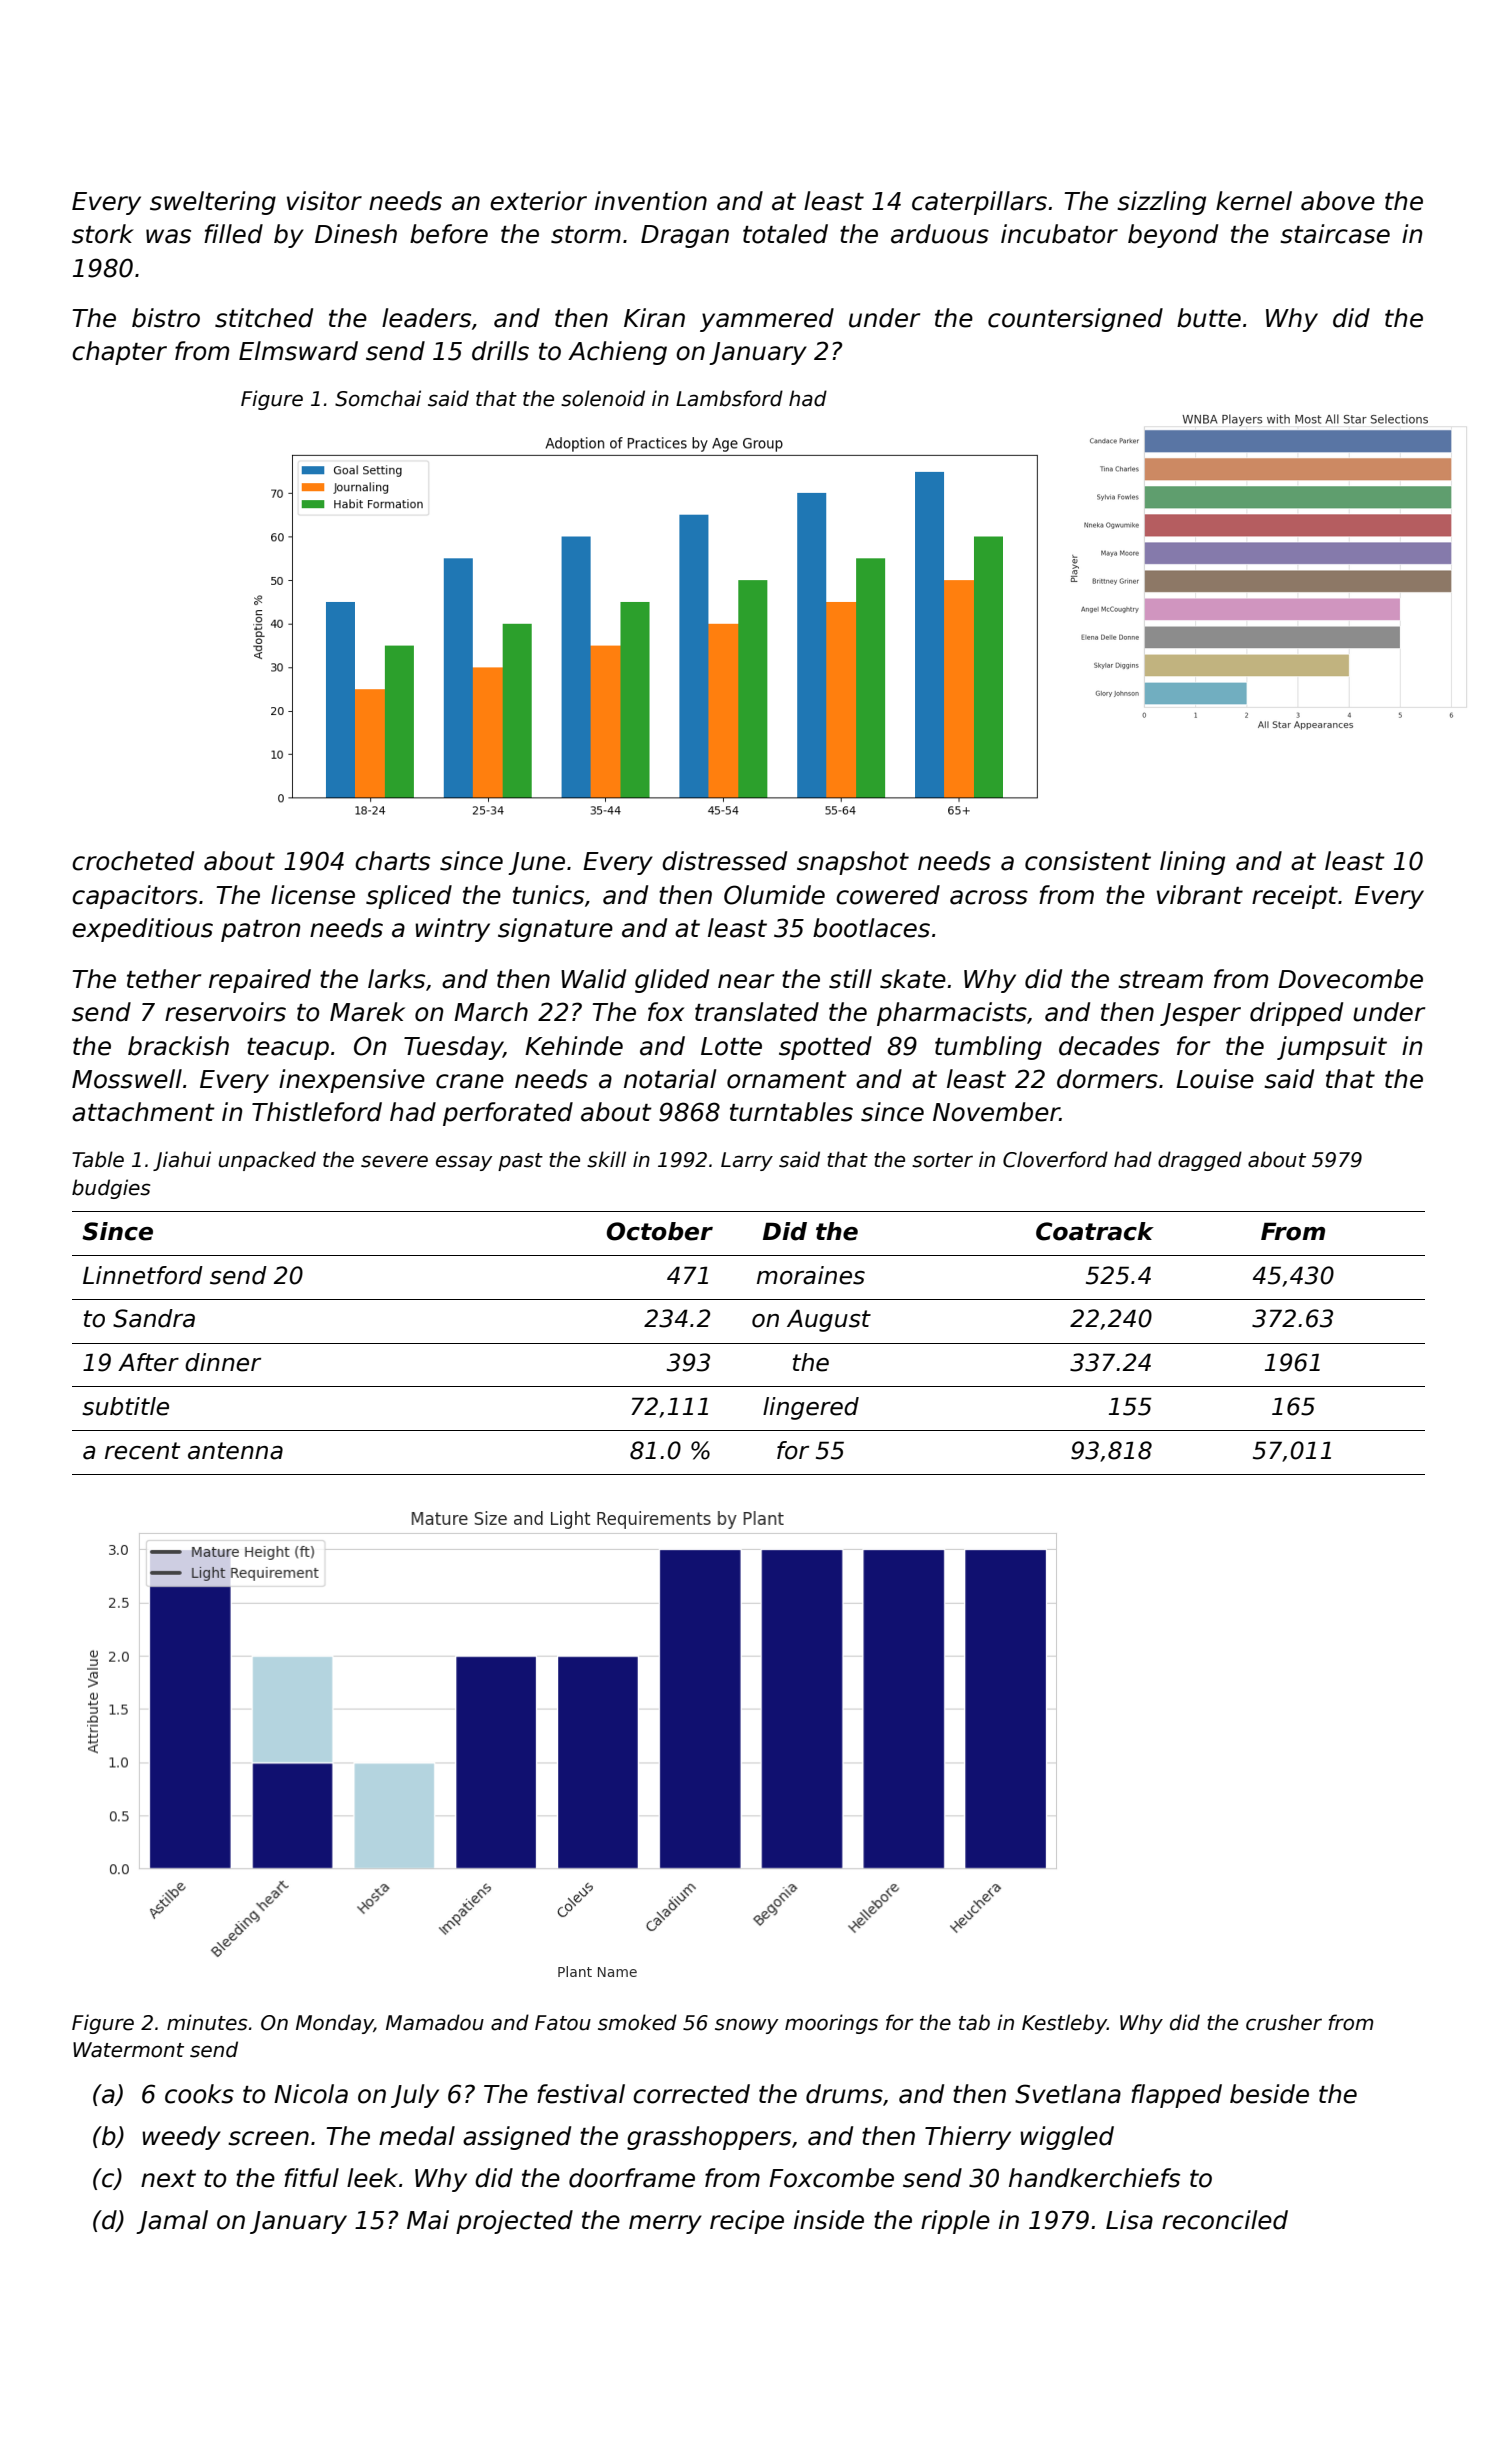 This screenshot has width=1496, height=2464. What do you see at coordinates (729, 398) in the screenshot?
I see `Lambsford` at bounding box center [729, 398].
